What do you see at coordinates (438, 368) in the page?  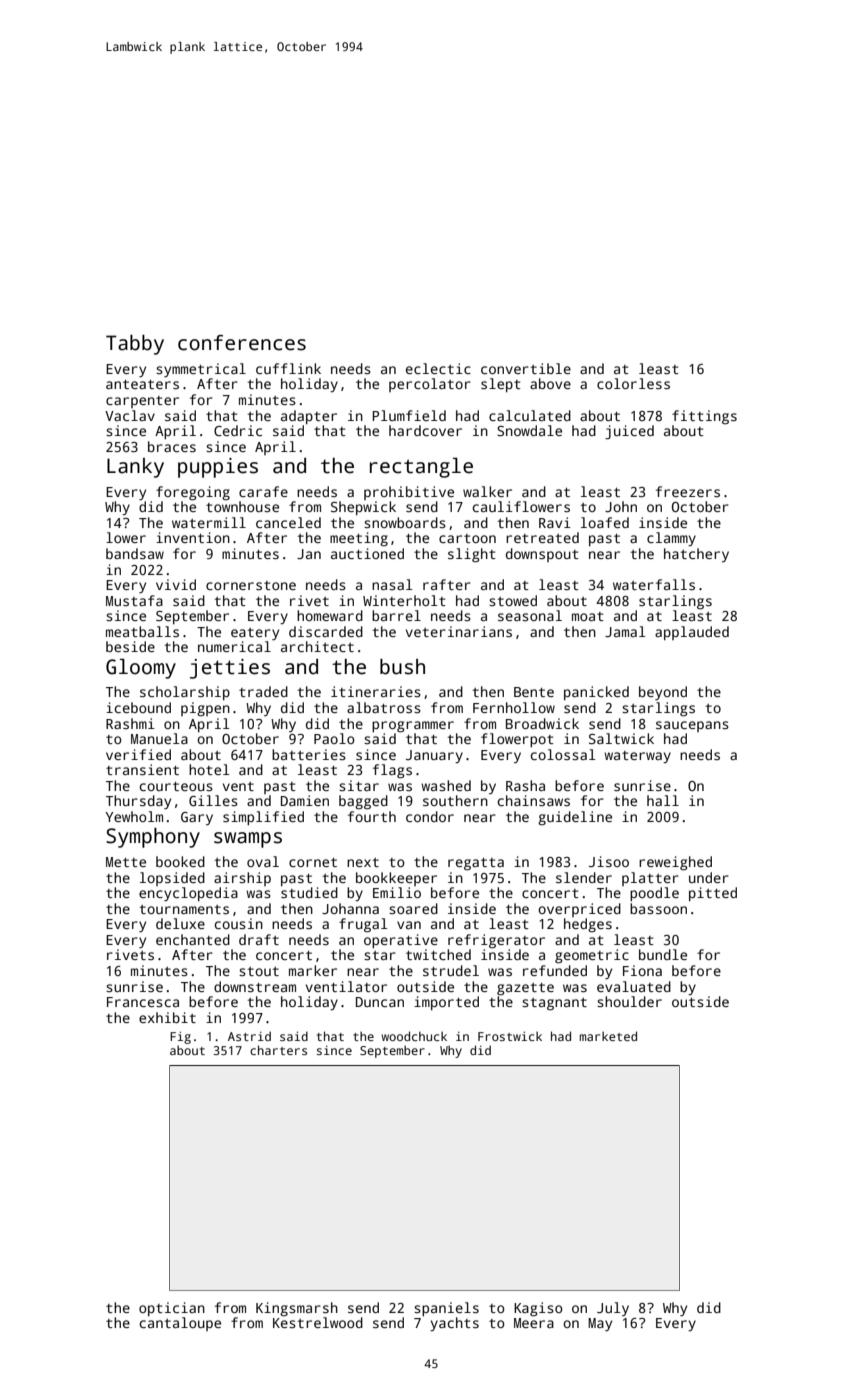 I see `eclectic` at bounding box center [438, 368].
